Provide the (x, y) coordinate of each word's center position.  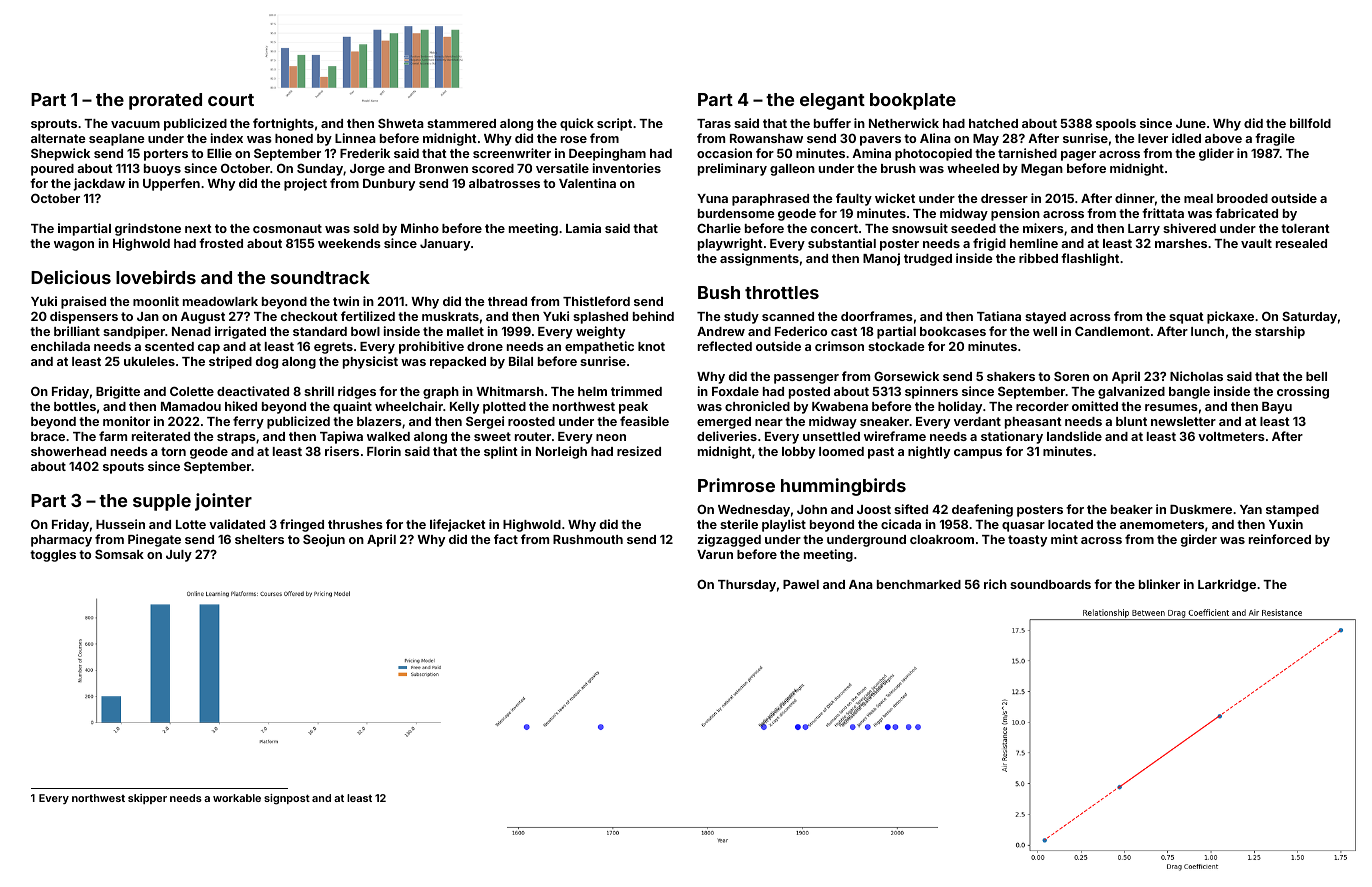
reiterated (161, 436)
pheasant (1033, 423)
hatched (993, 123)
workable (237, 798)
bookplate (913, 101)
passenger (806, 379)
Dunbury (389, 184)
